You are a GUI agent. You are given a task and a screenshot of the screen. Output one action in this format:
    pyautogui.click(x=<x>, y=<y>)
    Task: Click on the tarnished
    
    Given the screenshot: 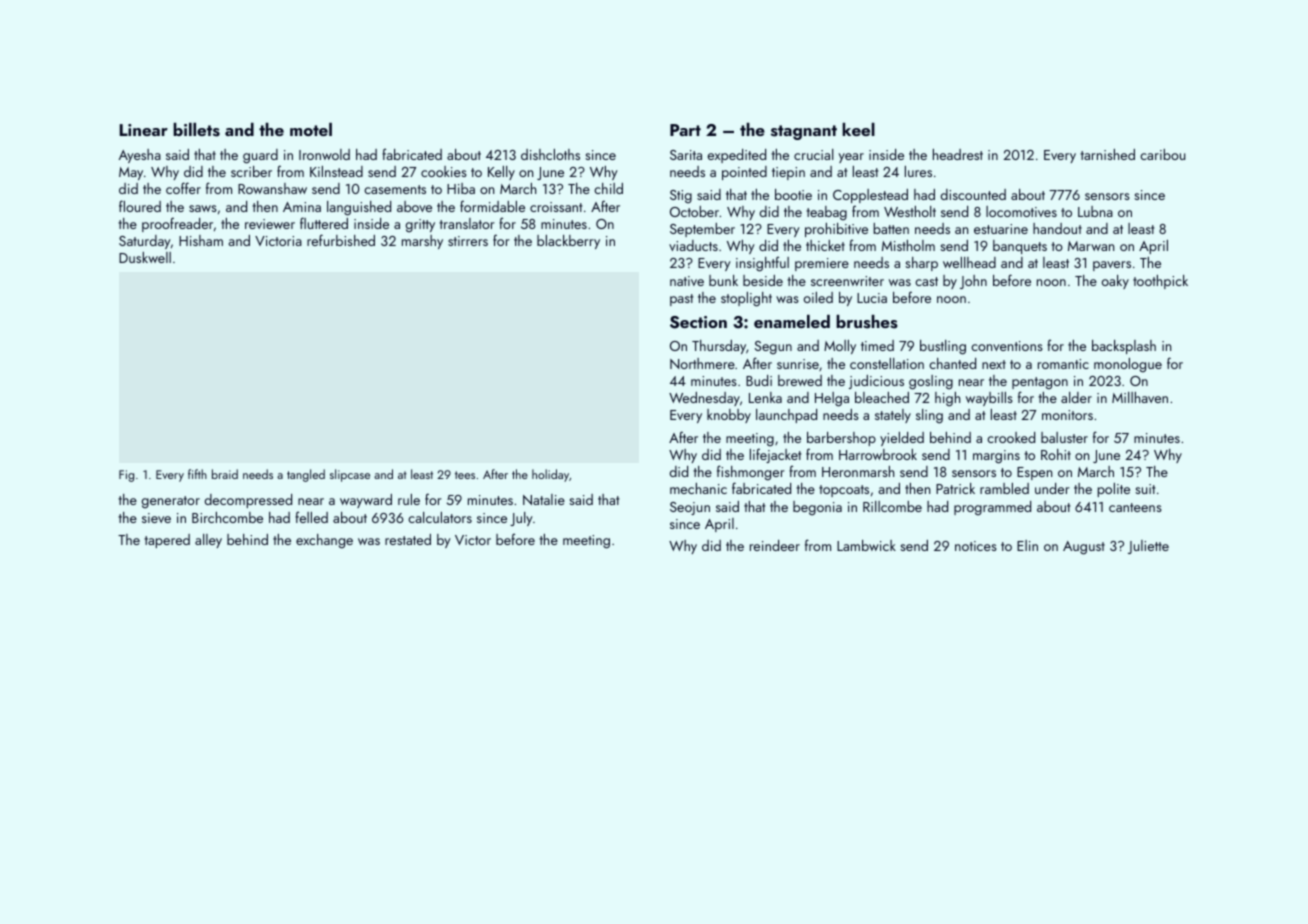 What is the action you would take?
    pyautogui.click(x=1107, y=154)
